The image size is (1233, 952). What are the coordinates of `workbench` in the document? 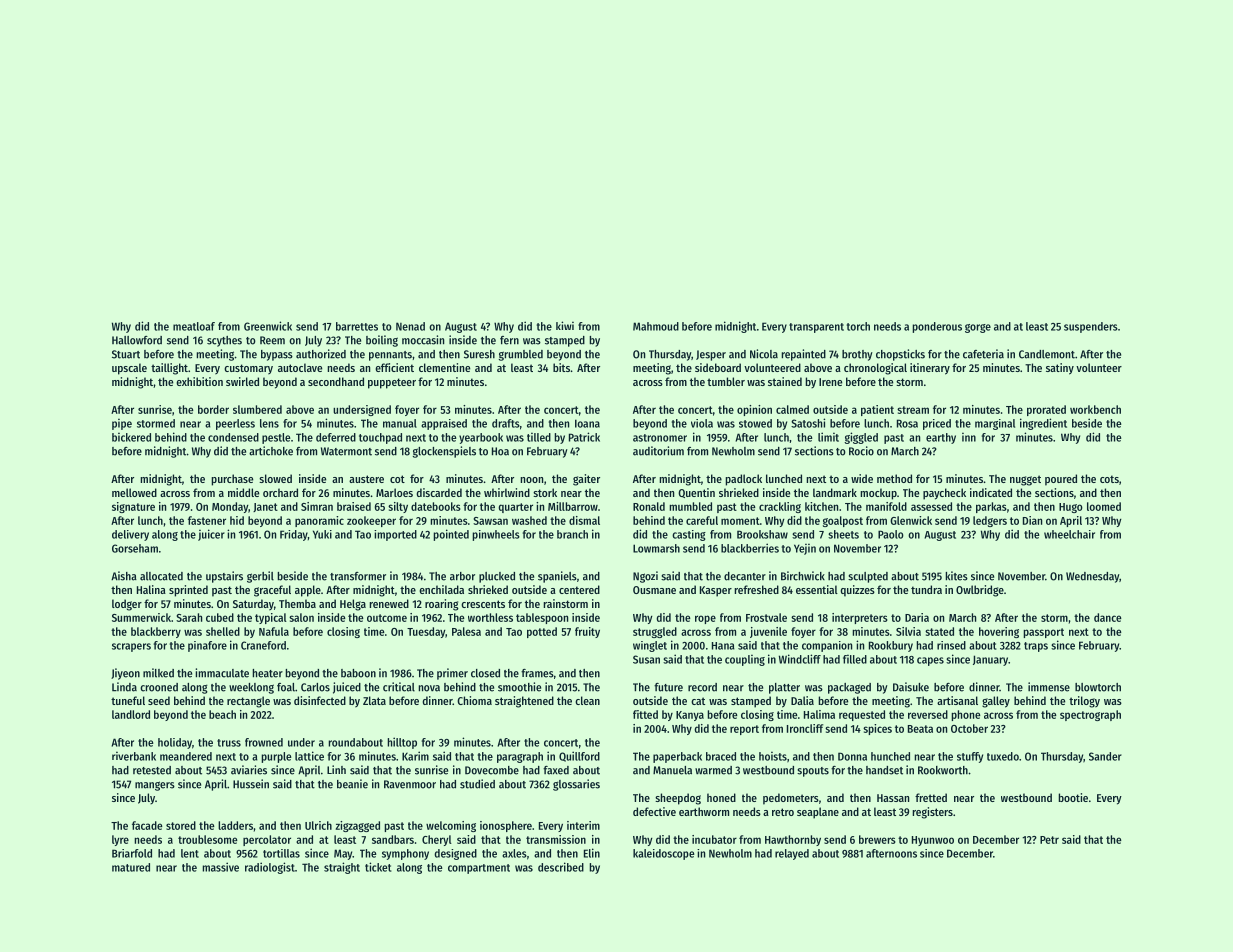 It's located at (1095, 409).
